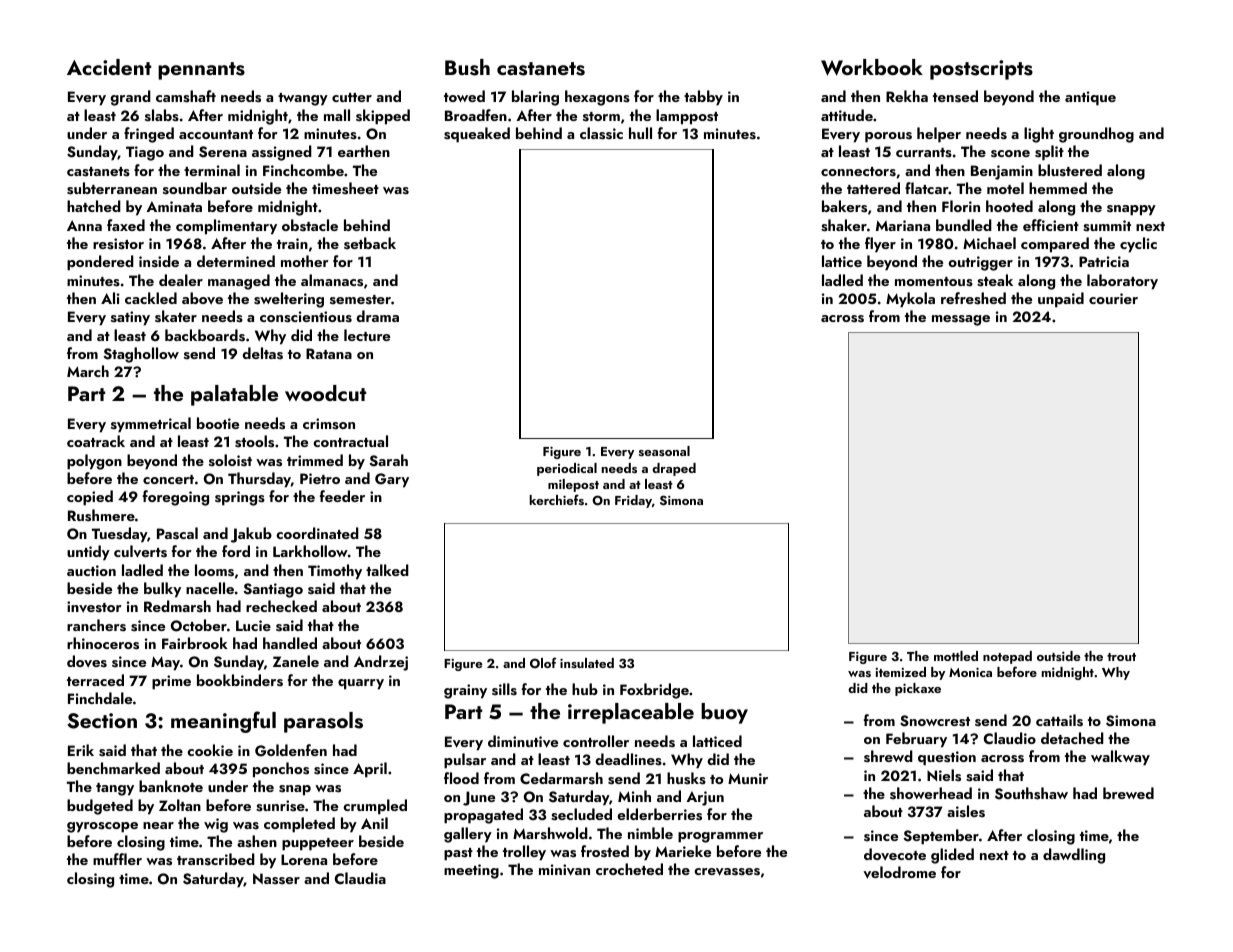 This screenshot has width=1233, height=952. I want to click on towed, so click(464, 96).
